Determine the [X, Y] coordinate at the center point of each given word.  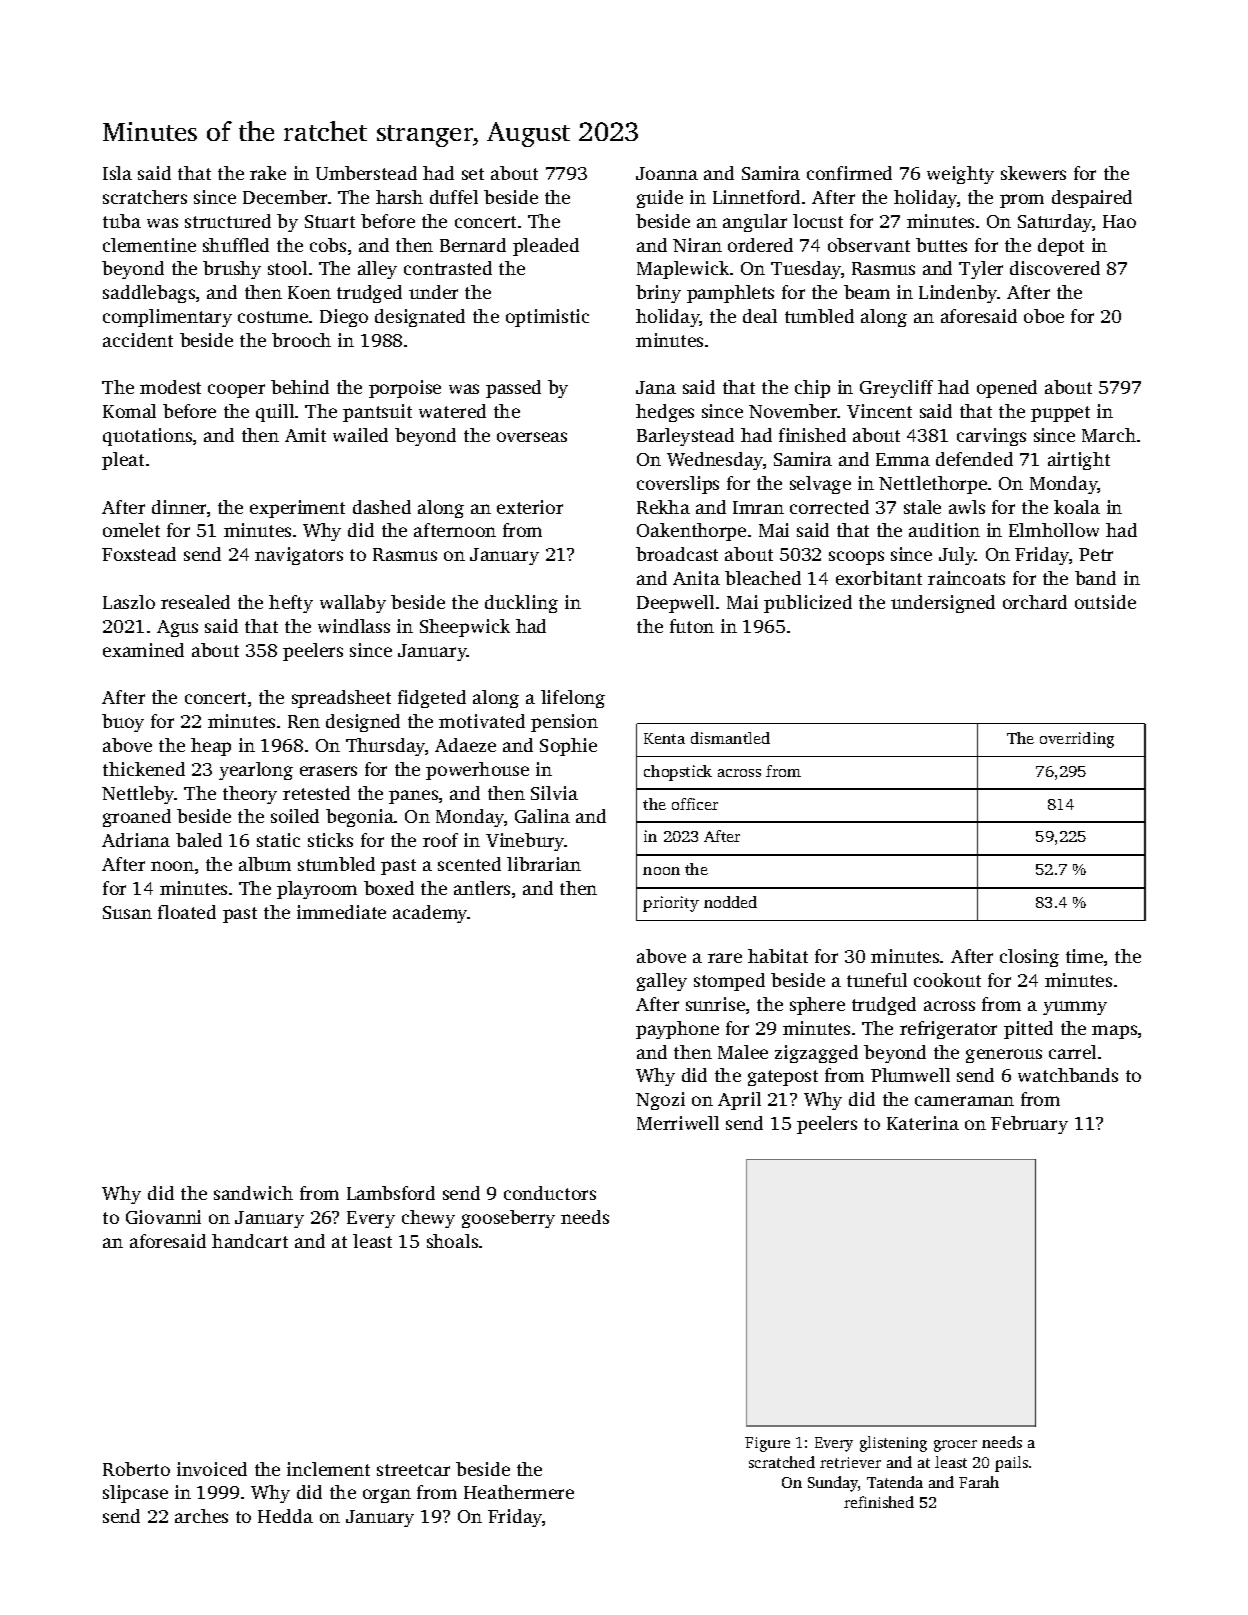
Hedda [285, 1516]
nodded [730, 902]
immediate [341, 912]
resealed [195, 602]
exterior [530, 507]
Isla [117, 173]
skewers [1033, 173]
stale [922, 507]
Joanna [667, 173]
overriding [1077, 740]
